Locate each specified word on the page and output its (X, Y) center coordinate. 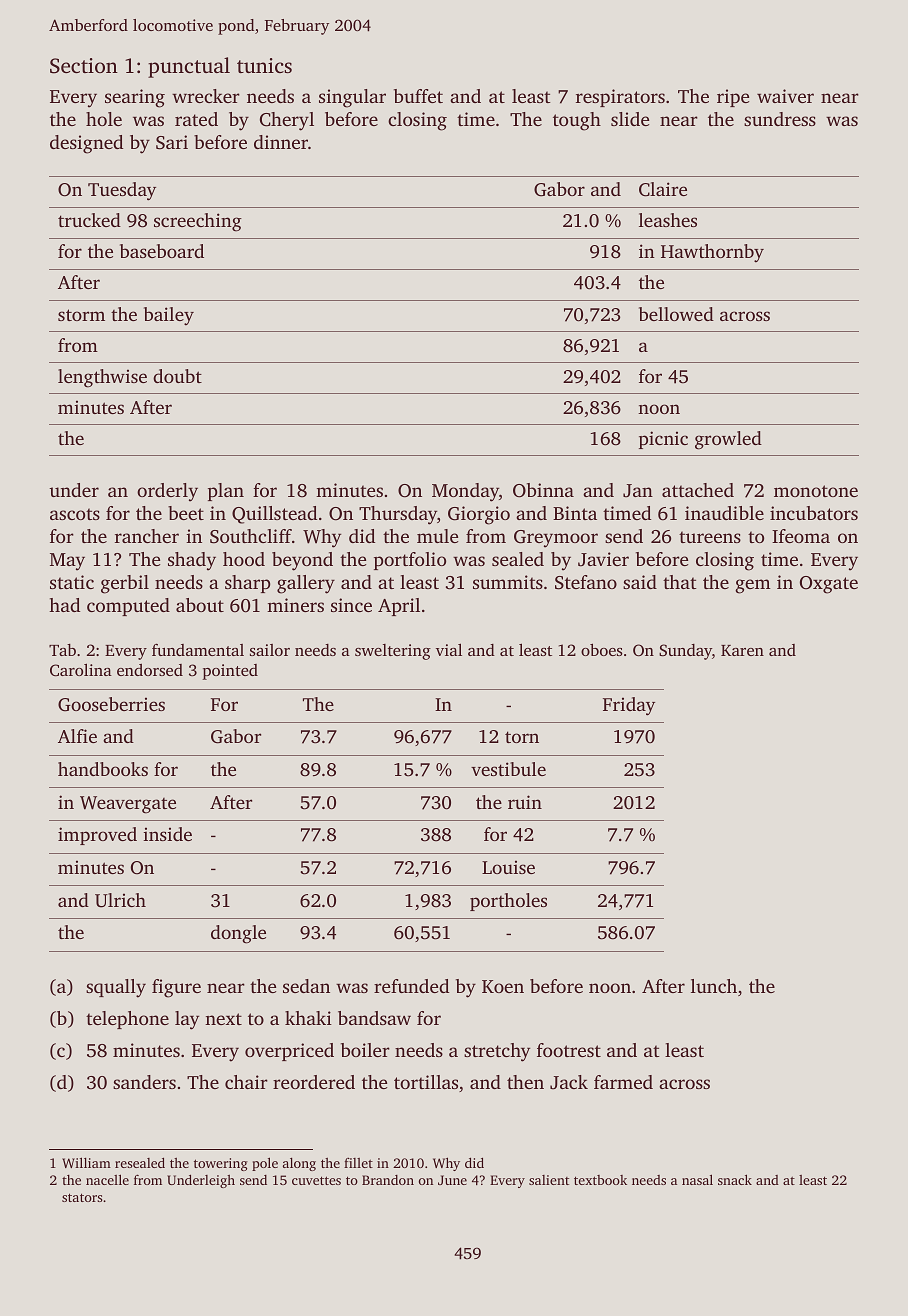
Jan (638, 491)
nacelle (107, 1179)
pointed (230, 672)
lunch (714, 986)
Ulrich (120, 900)
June (452, 1180)
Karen (742, 650)
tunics (264, 65)
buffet (418, 96)
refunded (411, 986)
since (351, 605)
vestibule (508, 769)
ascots (75, 514)
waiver (785, 96)
